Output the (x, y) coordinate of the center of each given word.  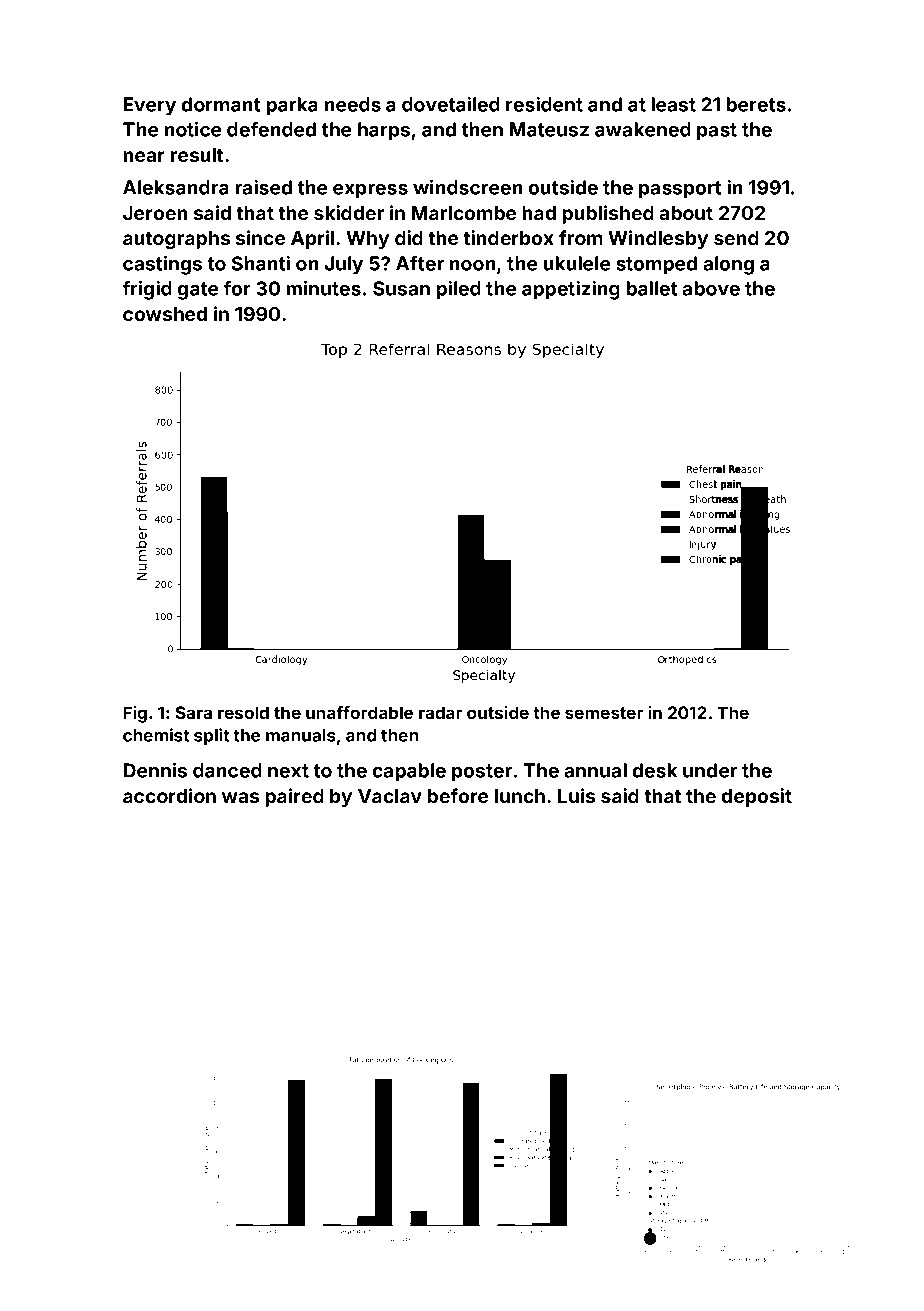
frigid (147, 290)
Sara (194, 712)
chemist (156, 735)
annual (595, 770)
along (728, 265)
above (711, 288)
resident (544, 104)
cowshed (165, 314)
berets (756, 104)
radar (440, 712)
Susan (401, 288)
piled (458, 290)
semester (604, 713)
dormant (221, 104)
